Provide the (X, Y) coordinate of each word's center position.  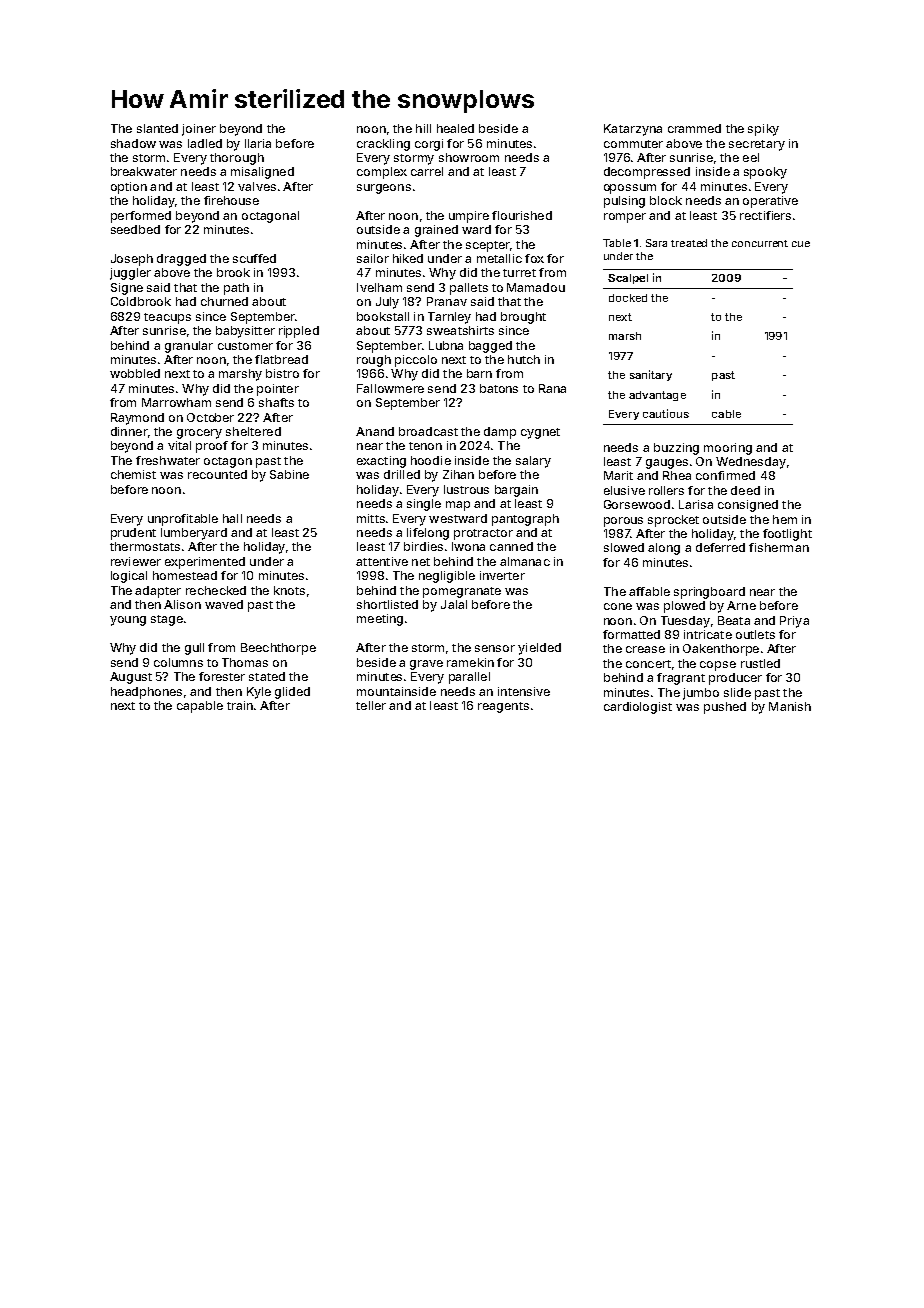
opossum (630, 189)
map (458, 506)
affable (649, 591)
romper (625, 218)
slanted (157, 128)
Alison (182, 604)
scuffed (254, 258)
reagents (503, 707)
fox (534, 258)
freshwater (168, 460)
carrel (427, 171)
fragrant (681, 679)
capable (200, 707)
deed (745, 490)
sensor (495, 648)
